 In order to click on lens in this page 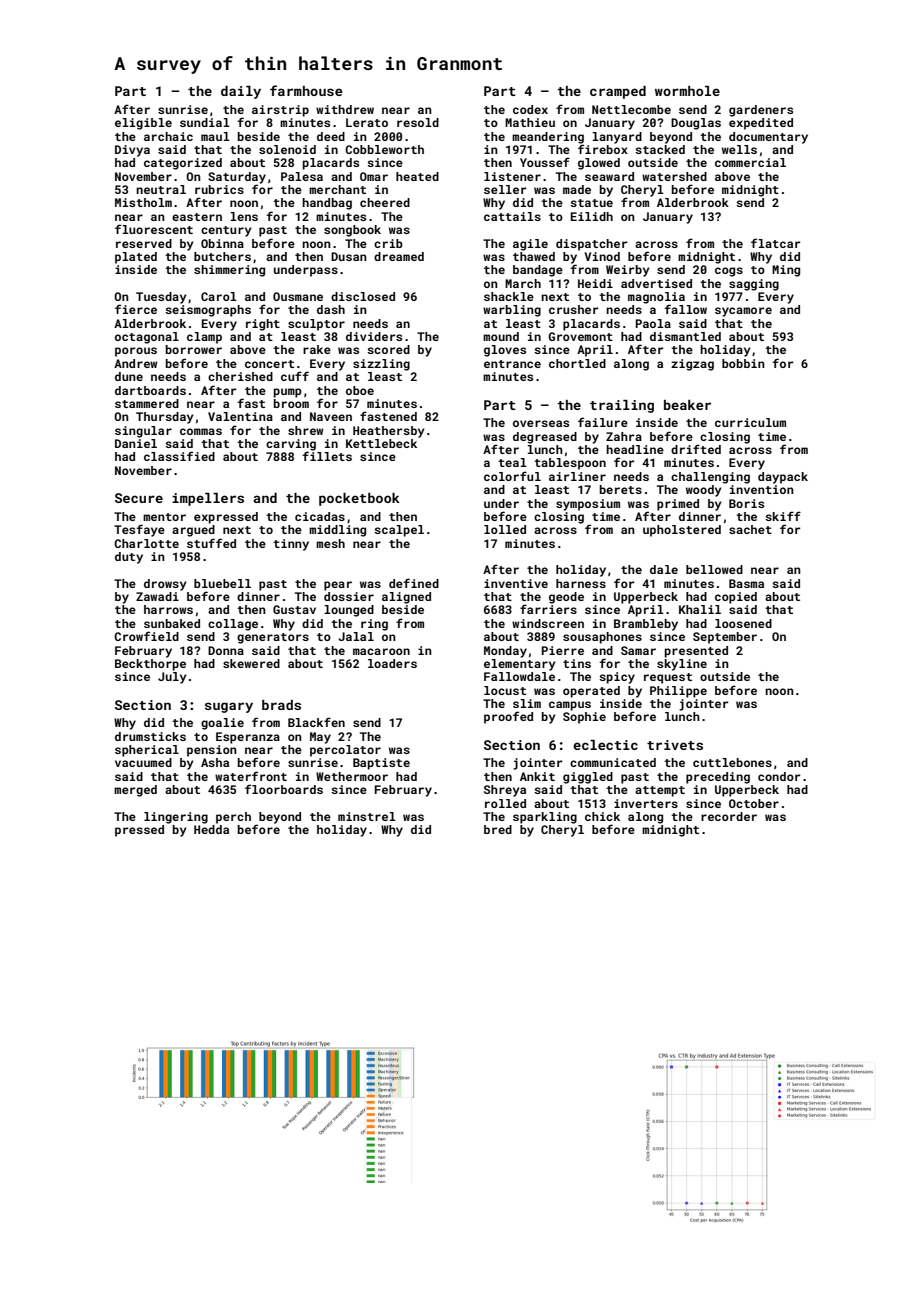, I will do `click(244, 216)`.
